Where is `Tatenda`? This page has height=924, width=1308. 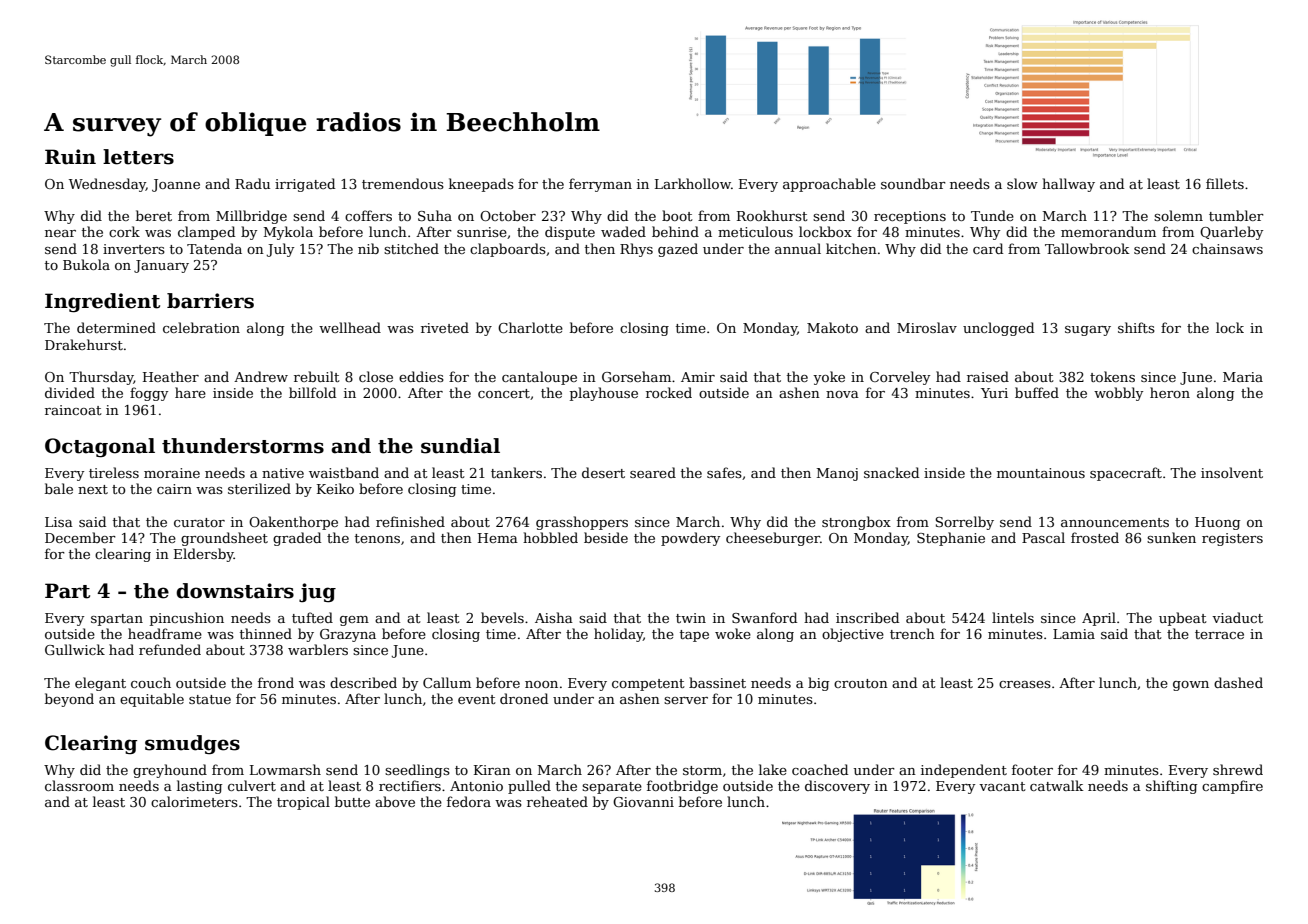 Tatenda is located at coordinates (214, 248).
